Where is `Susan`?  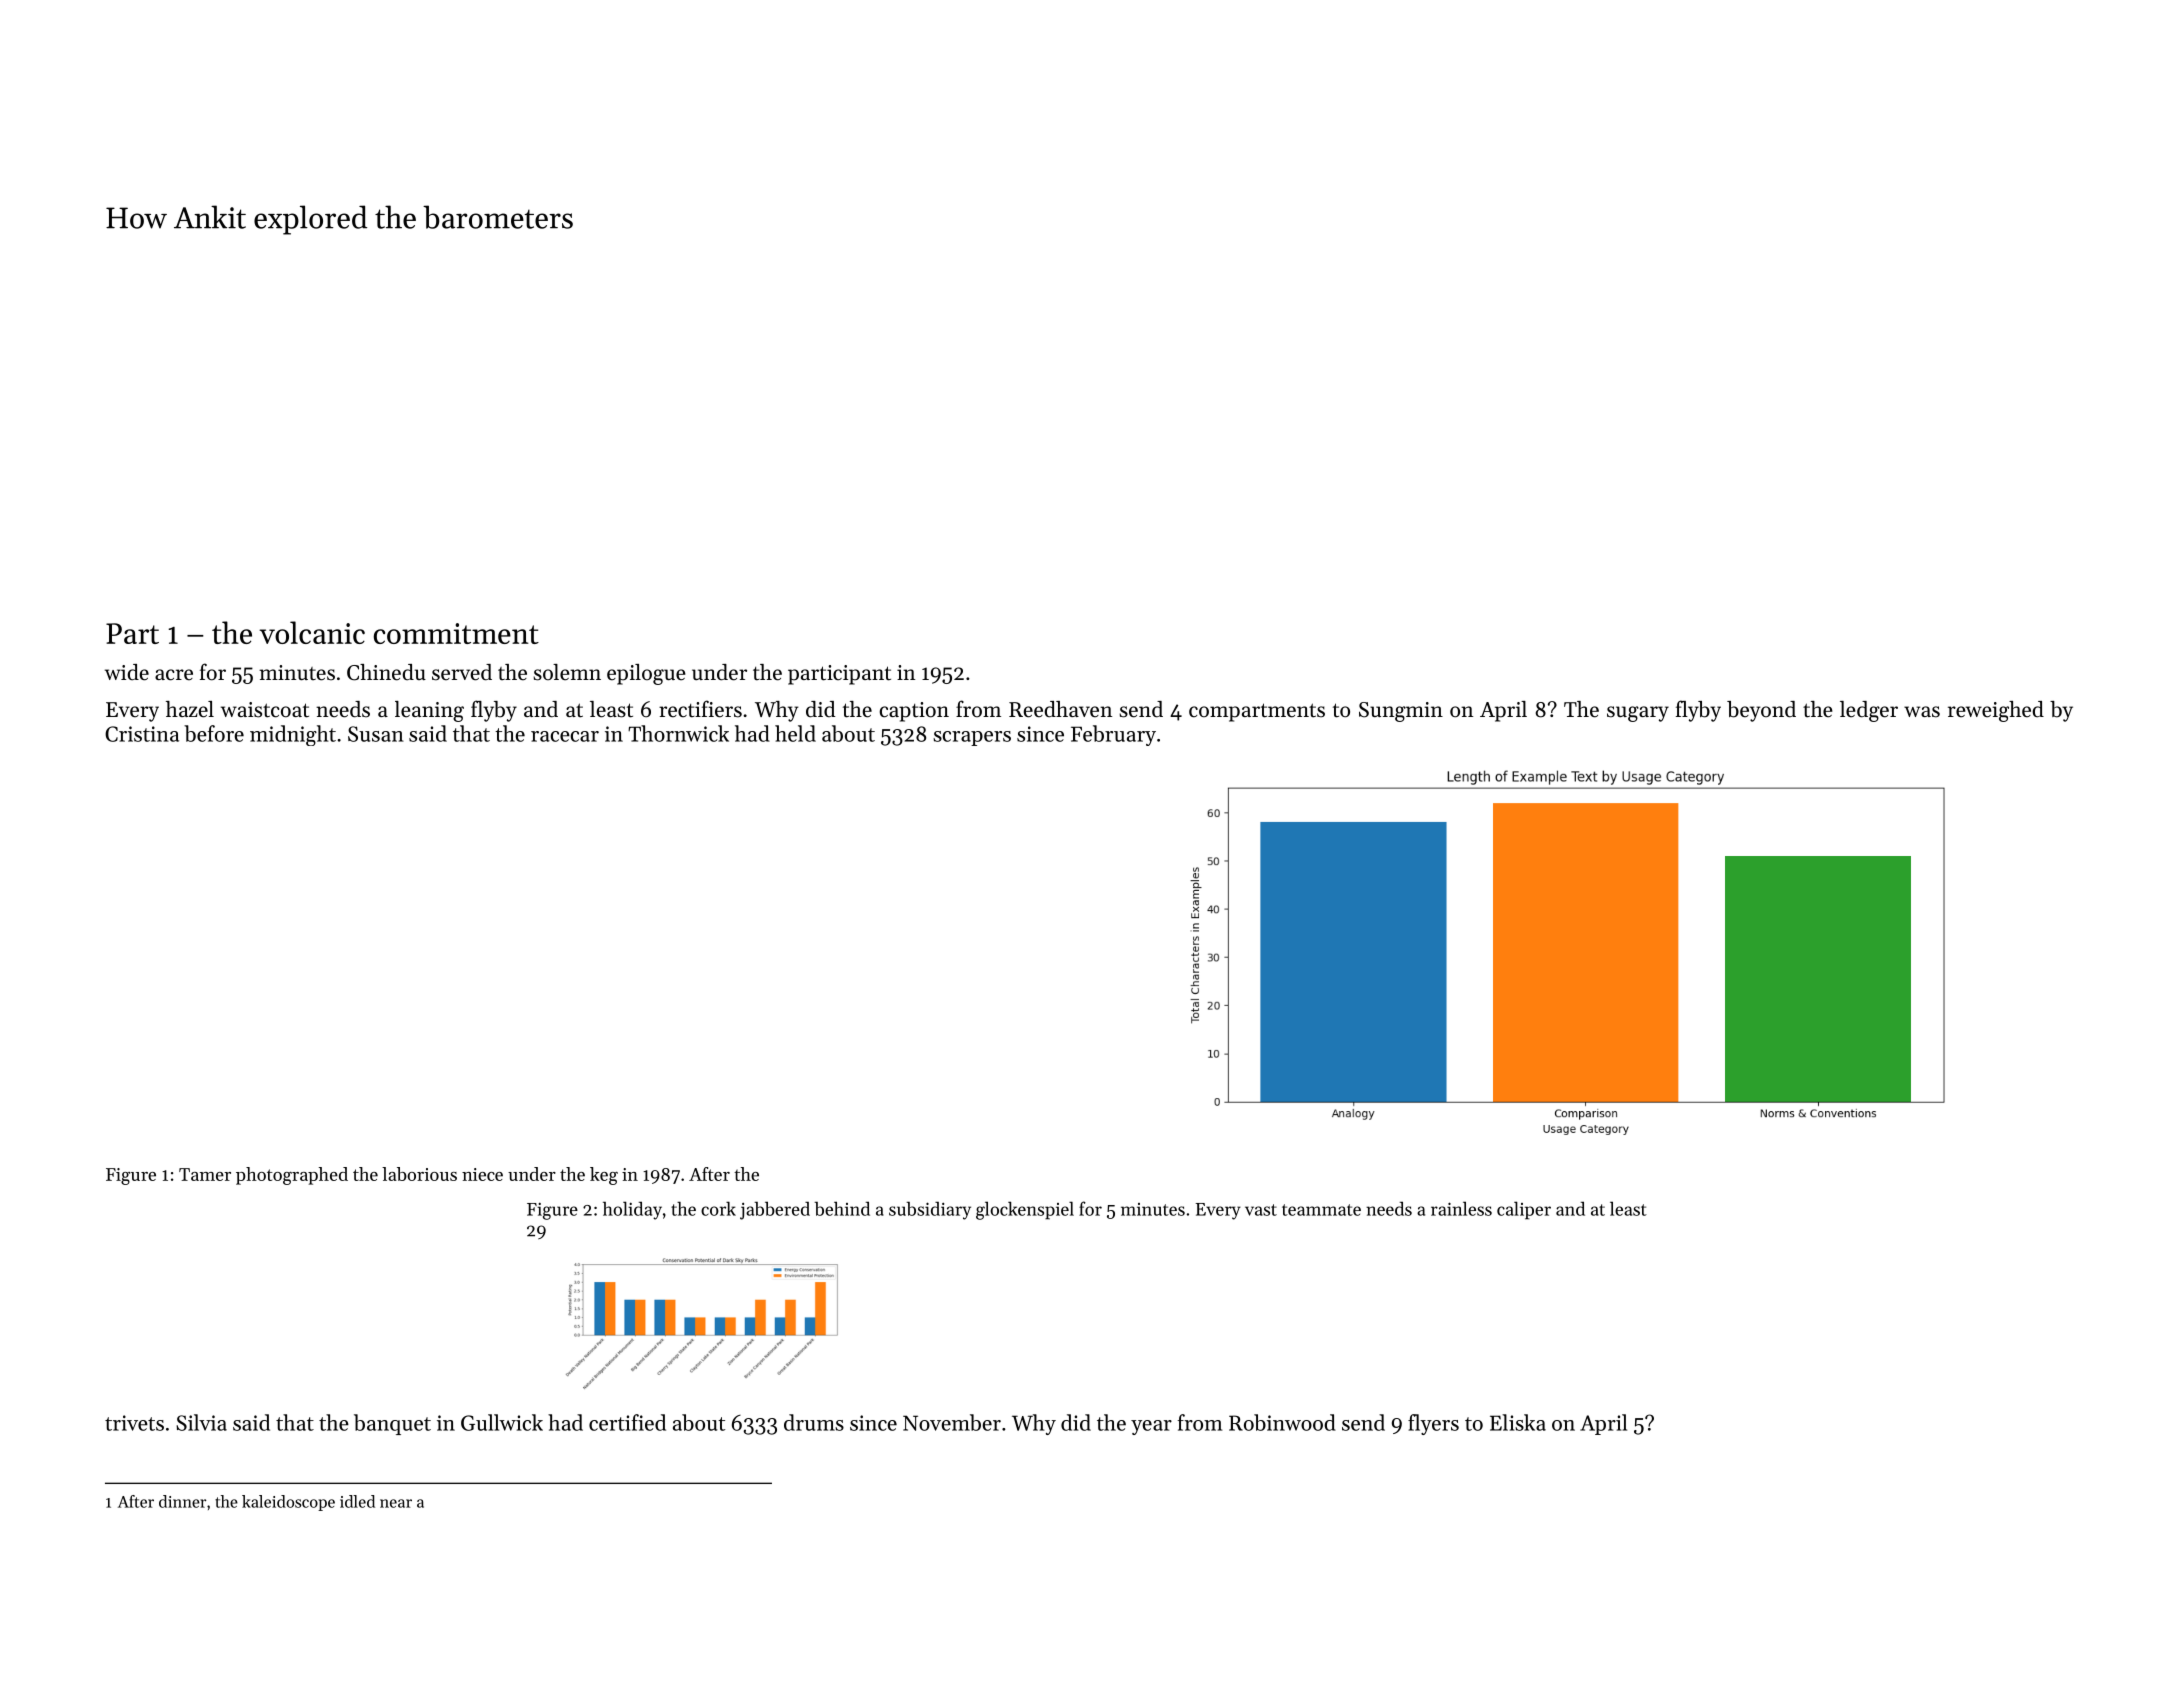
Susan is located at coordinates (376, 734).
